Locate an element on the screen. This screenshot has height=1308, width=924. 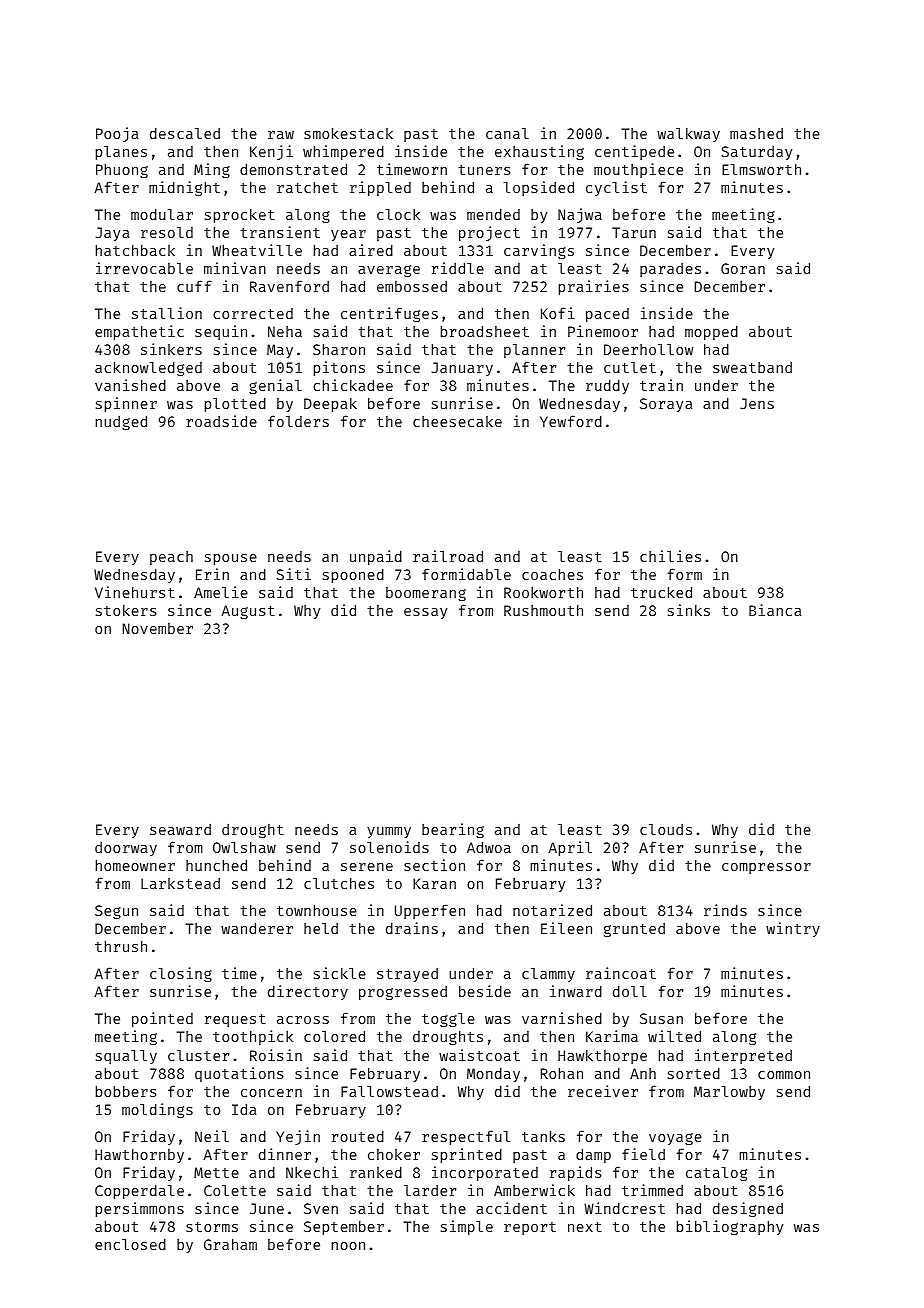
Tarun is located at coordinates (634, 232).
